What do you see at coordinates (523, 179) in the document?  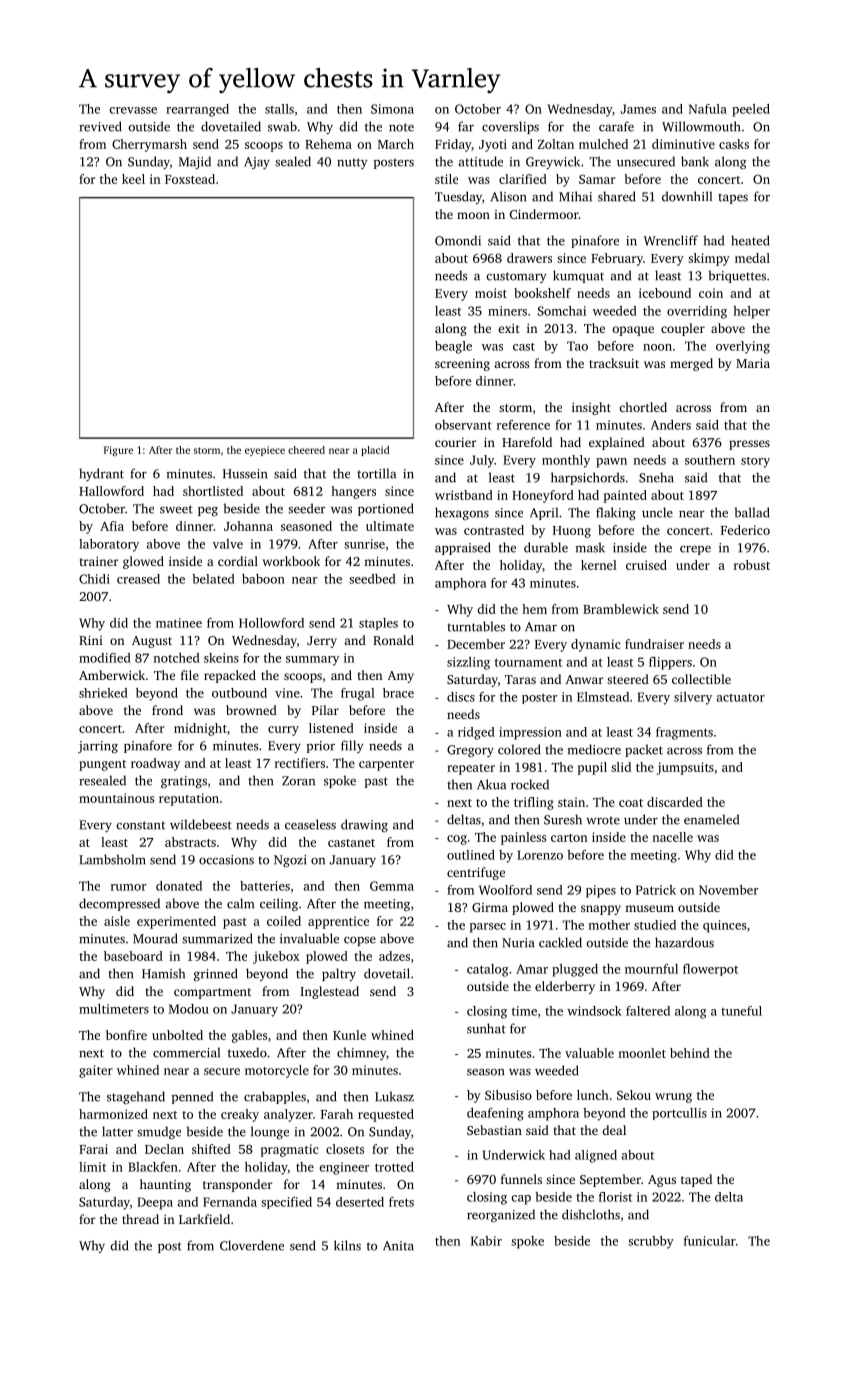 I see `clarified` at bounding box center [523, 179].
